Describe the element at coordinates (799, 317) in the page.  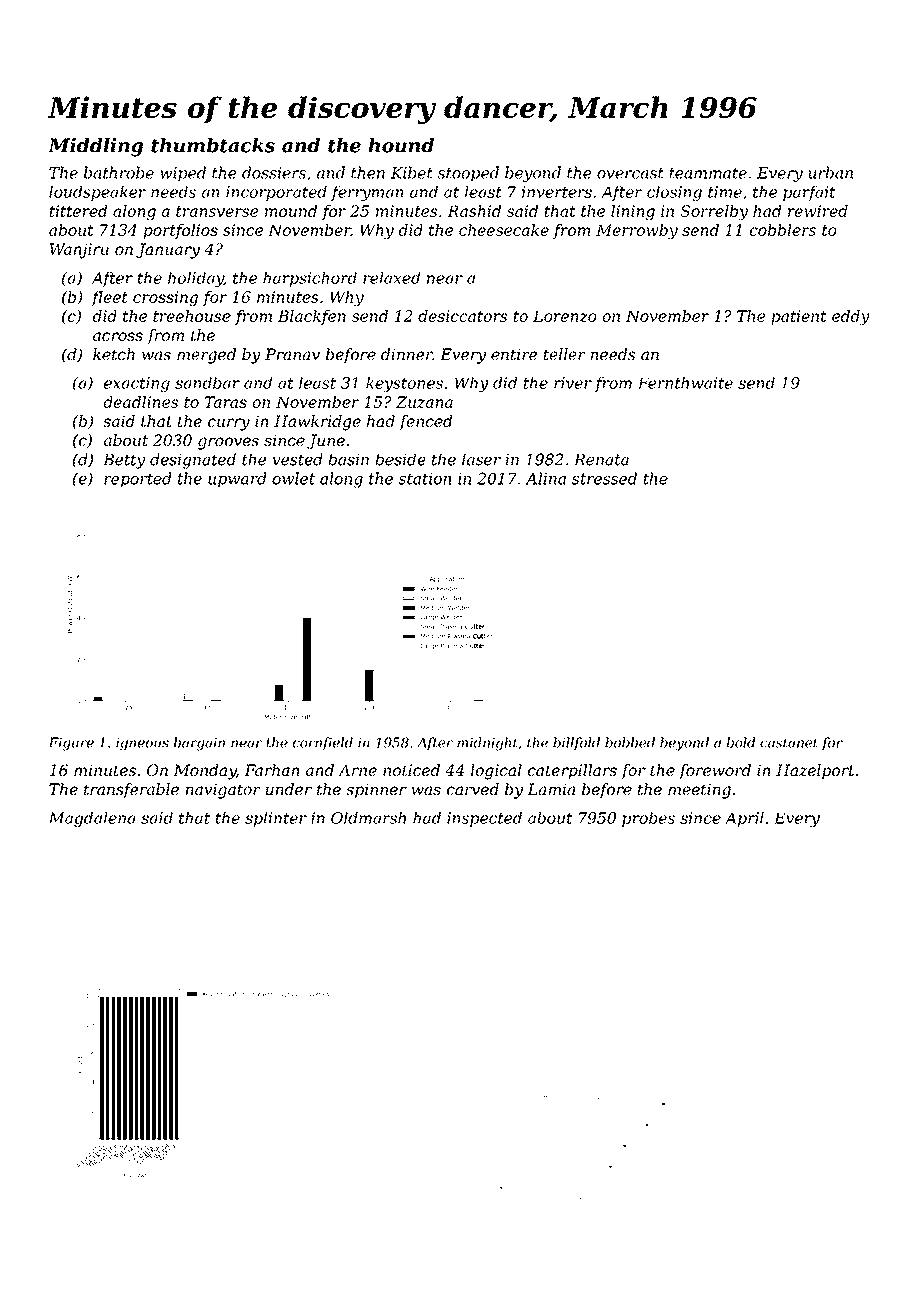
I see `patient` at that location.
